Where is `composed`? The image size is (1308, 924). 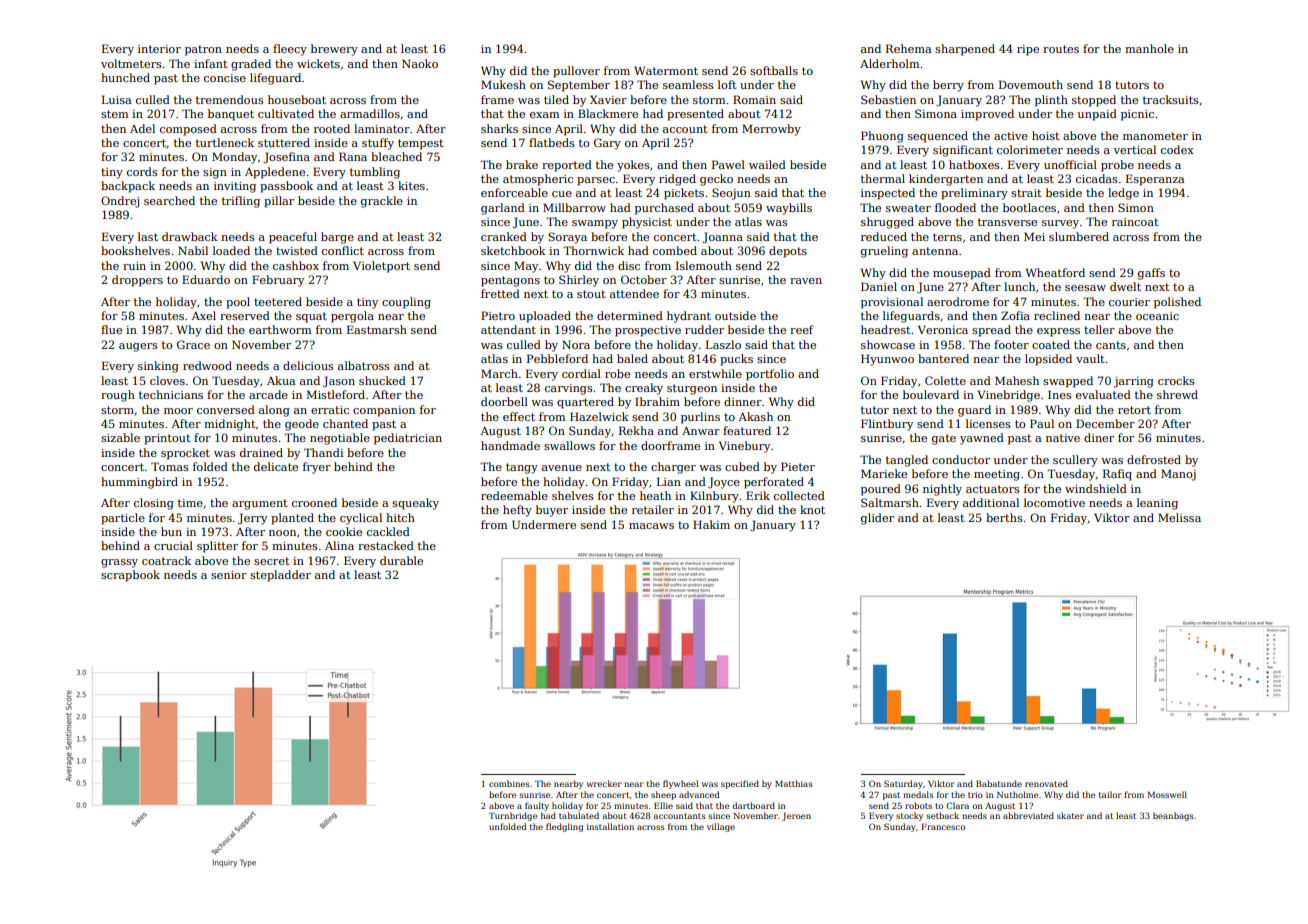 composed is located at coordinates (188, 130).
